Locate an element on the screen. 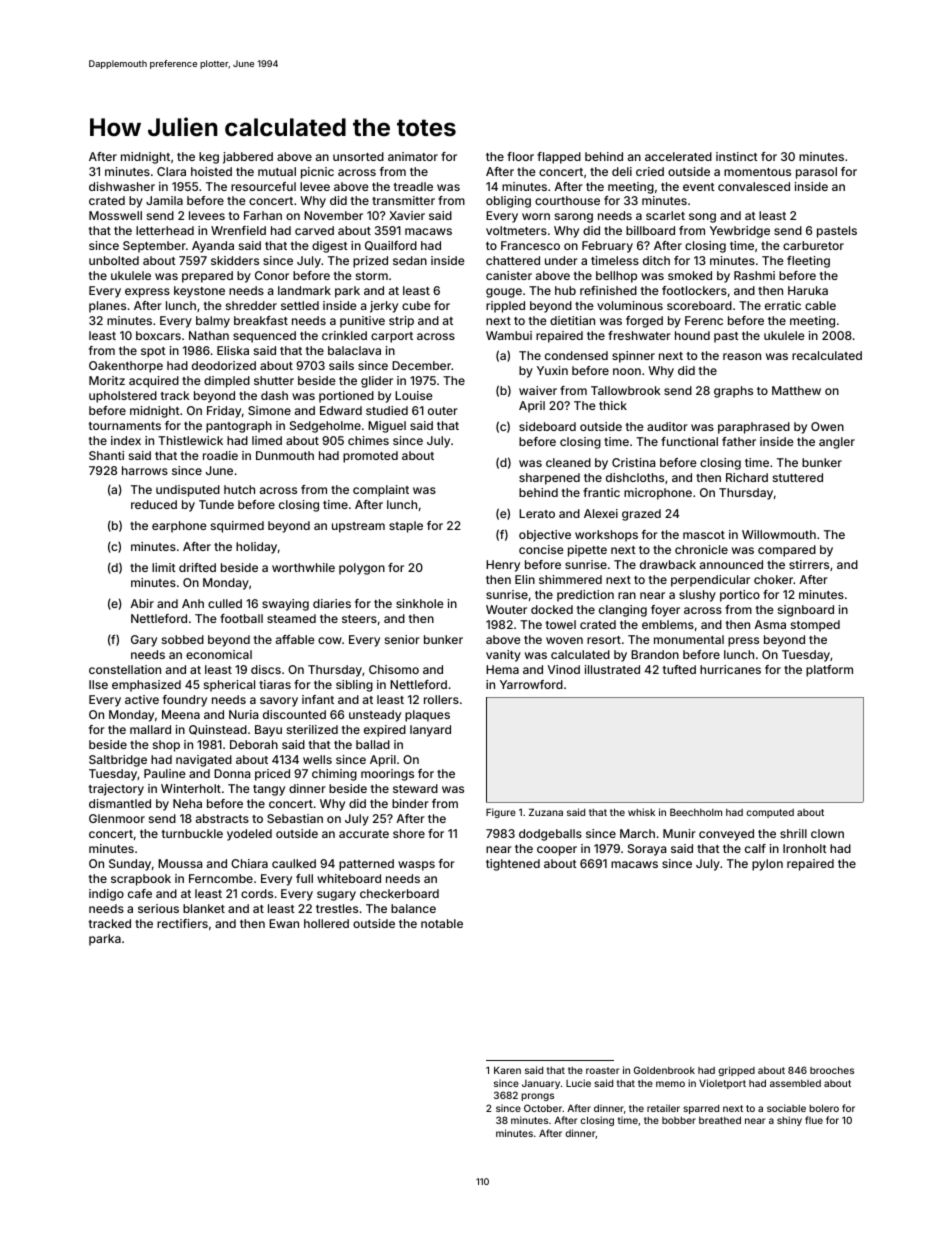  shore is located at coordinates (409, 833).
